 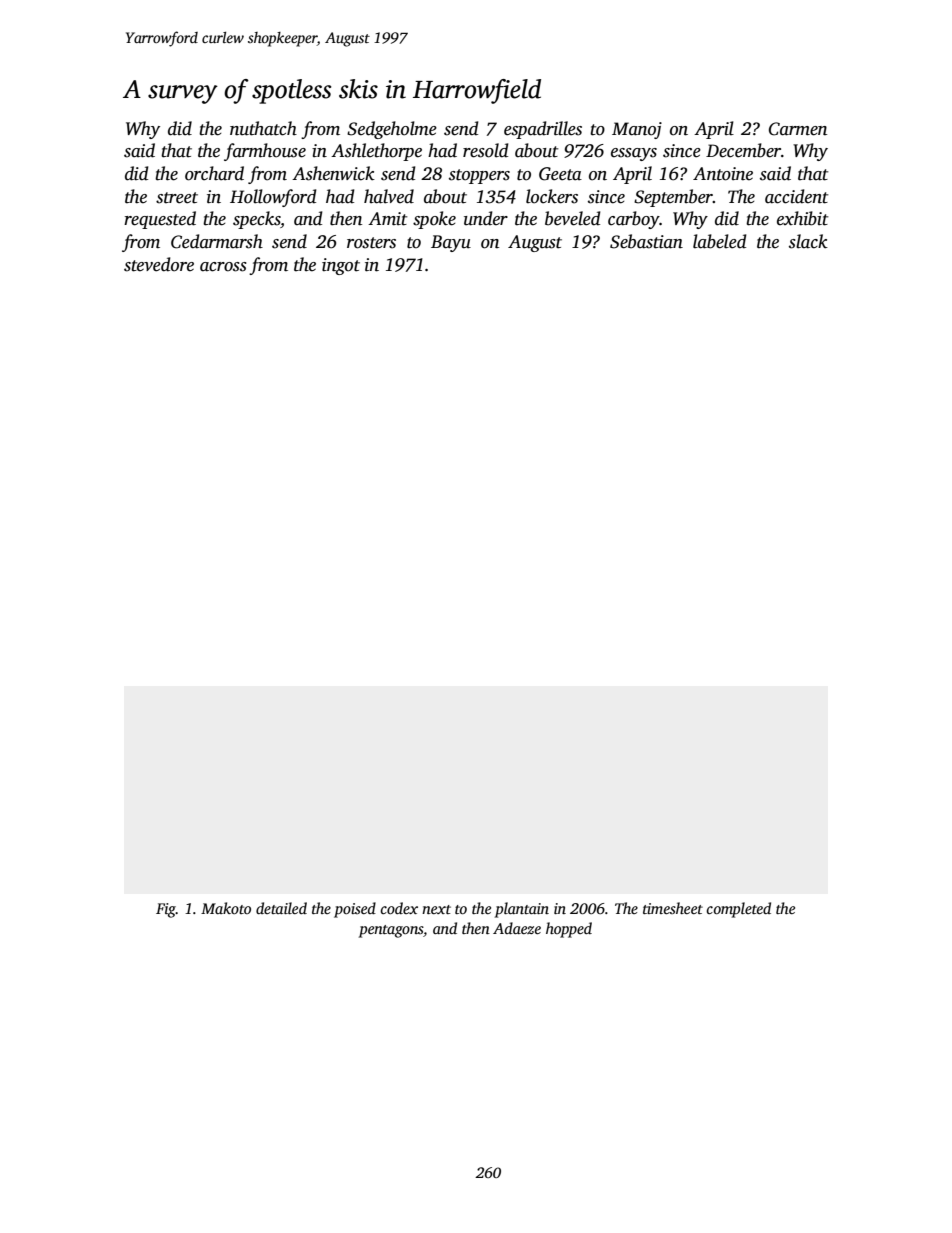 I want to click on detailed, so click(x=281, y=908).
